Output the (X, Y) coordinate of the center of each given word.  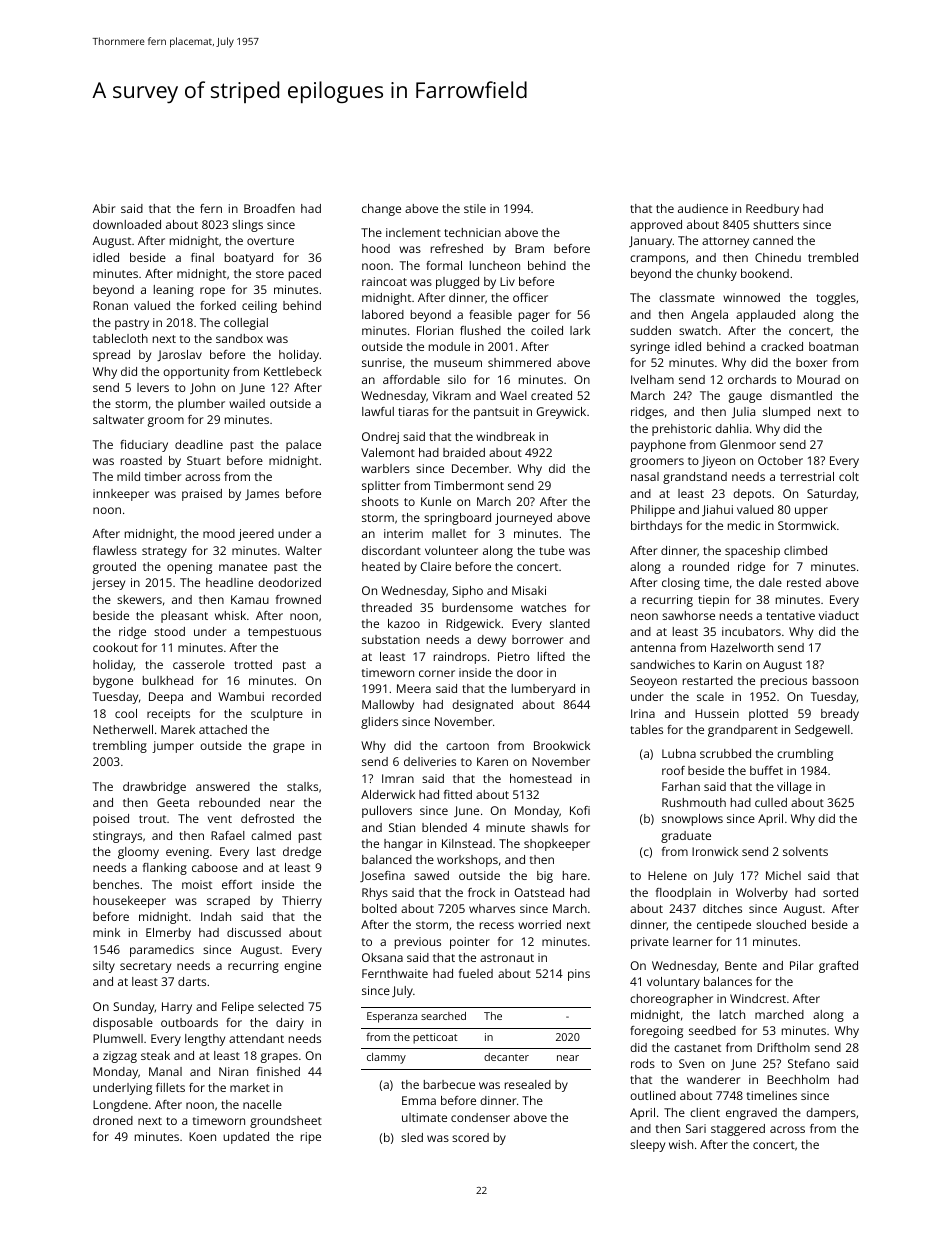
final (202, 257)
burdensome (477, 607)
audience (703, 208)
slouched (781, 924)
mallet (449, 533)
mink (106, 932)
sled (412, 1137)
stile (475, 208)
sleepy (647, 1146)
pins (579, 975)
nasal (645, 476)
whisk (230, 615)
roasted (141, 460)
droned (113, 1120)
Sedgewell (822, 731)
